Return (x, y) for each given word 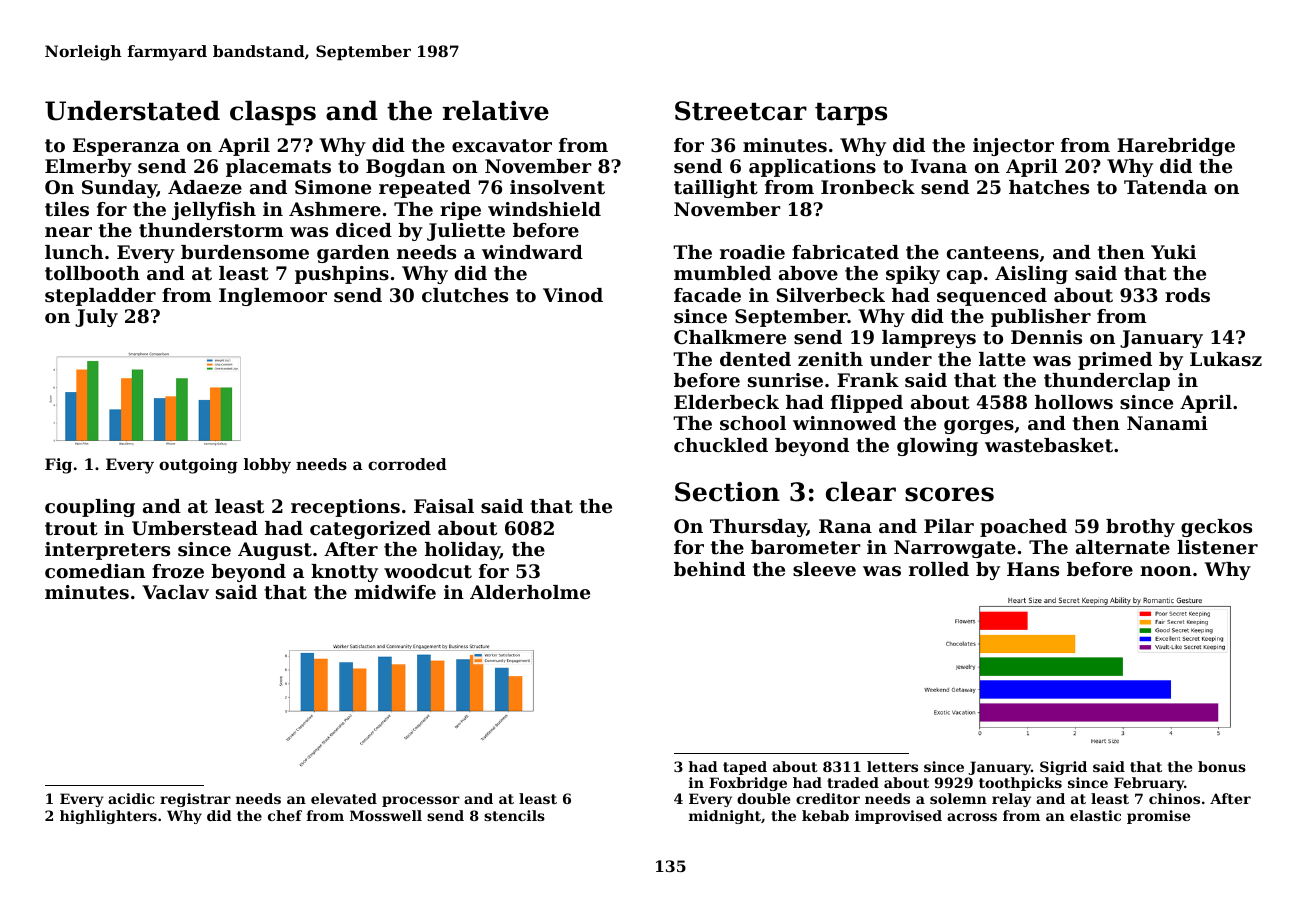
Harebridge (1176, 147)
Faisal (444, 506)
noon (1166, 571)
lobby (267, 466)
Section (727, 492)
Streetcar (741, 111)
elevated (344, 798)
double (763, 798)
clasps (273, 113)
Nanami (1167, 423)
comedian (95, 571)
